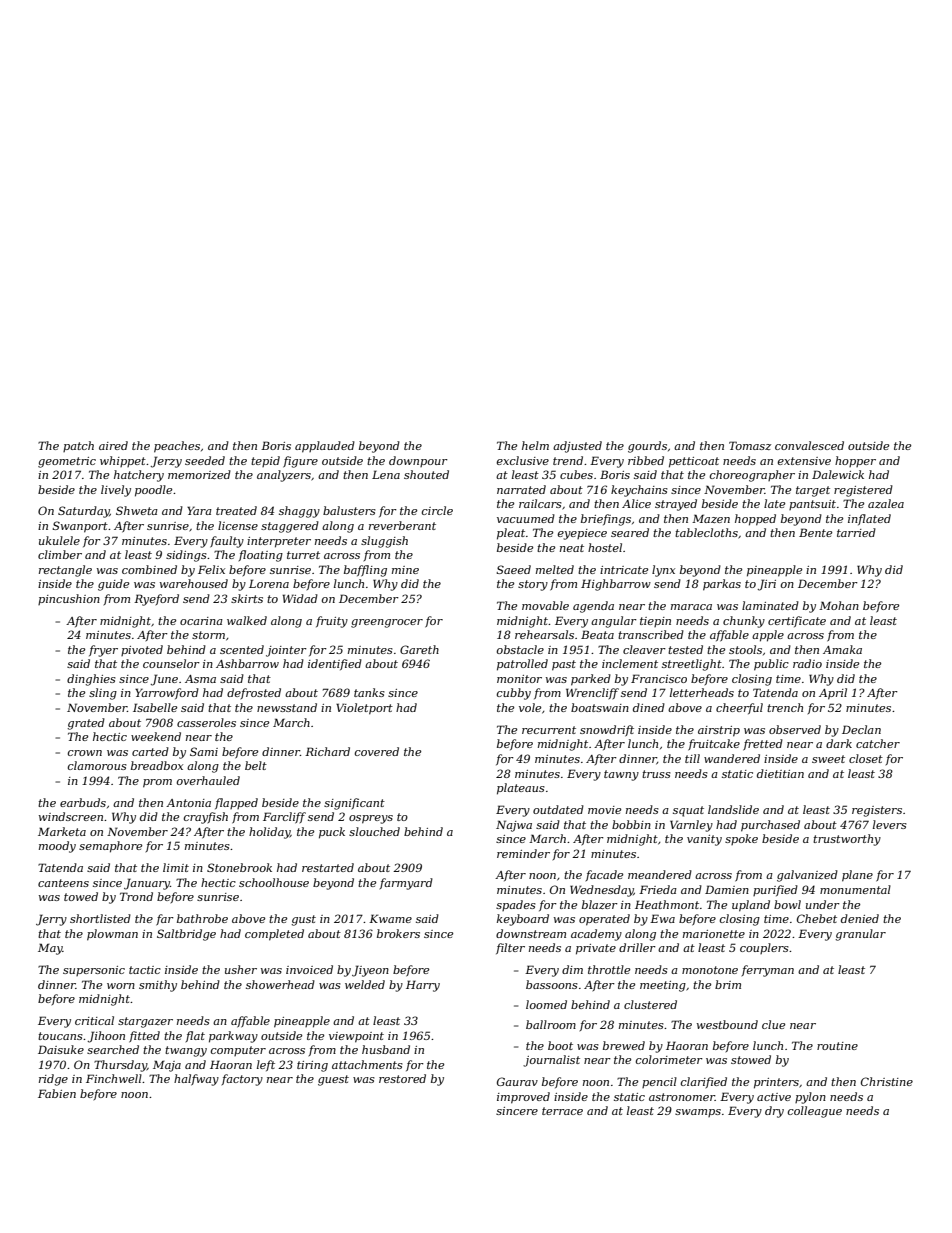  I want to click on improved, so click(523, 1098).
